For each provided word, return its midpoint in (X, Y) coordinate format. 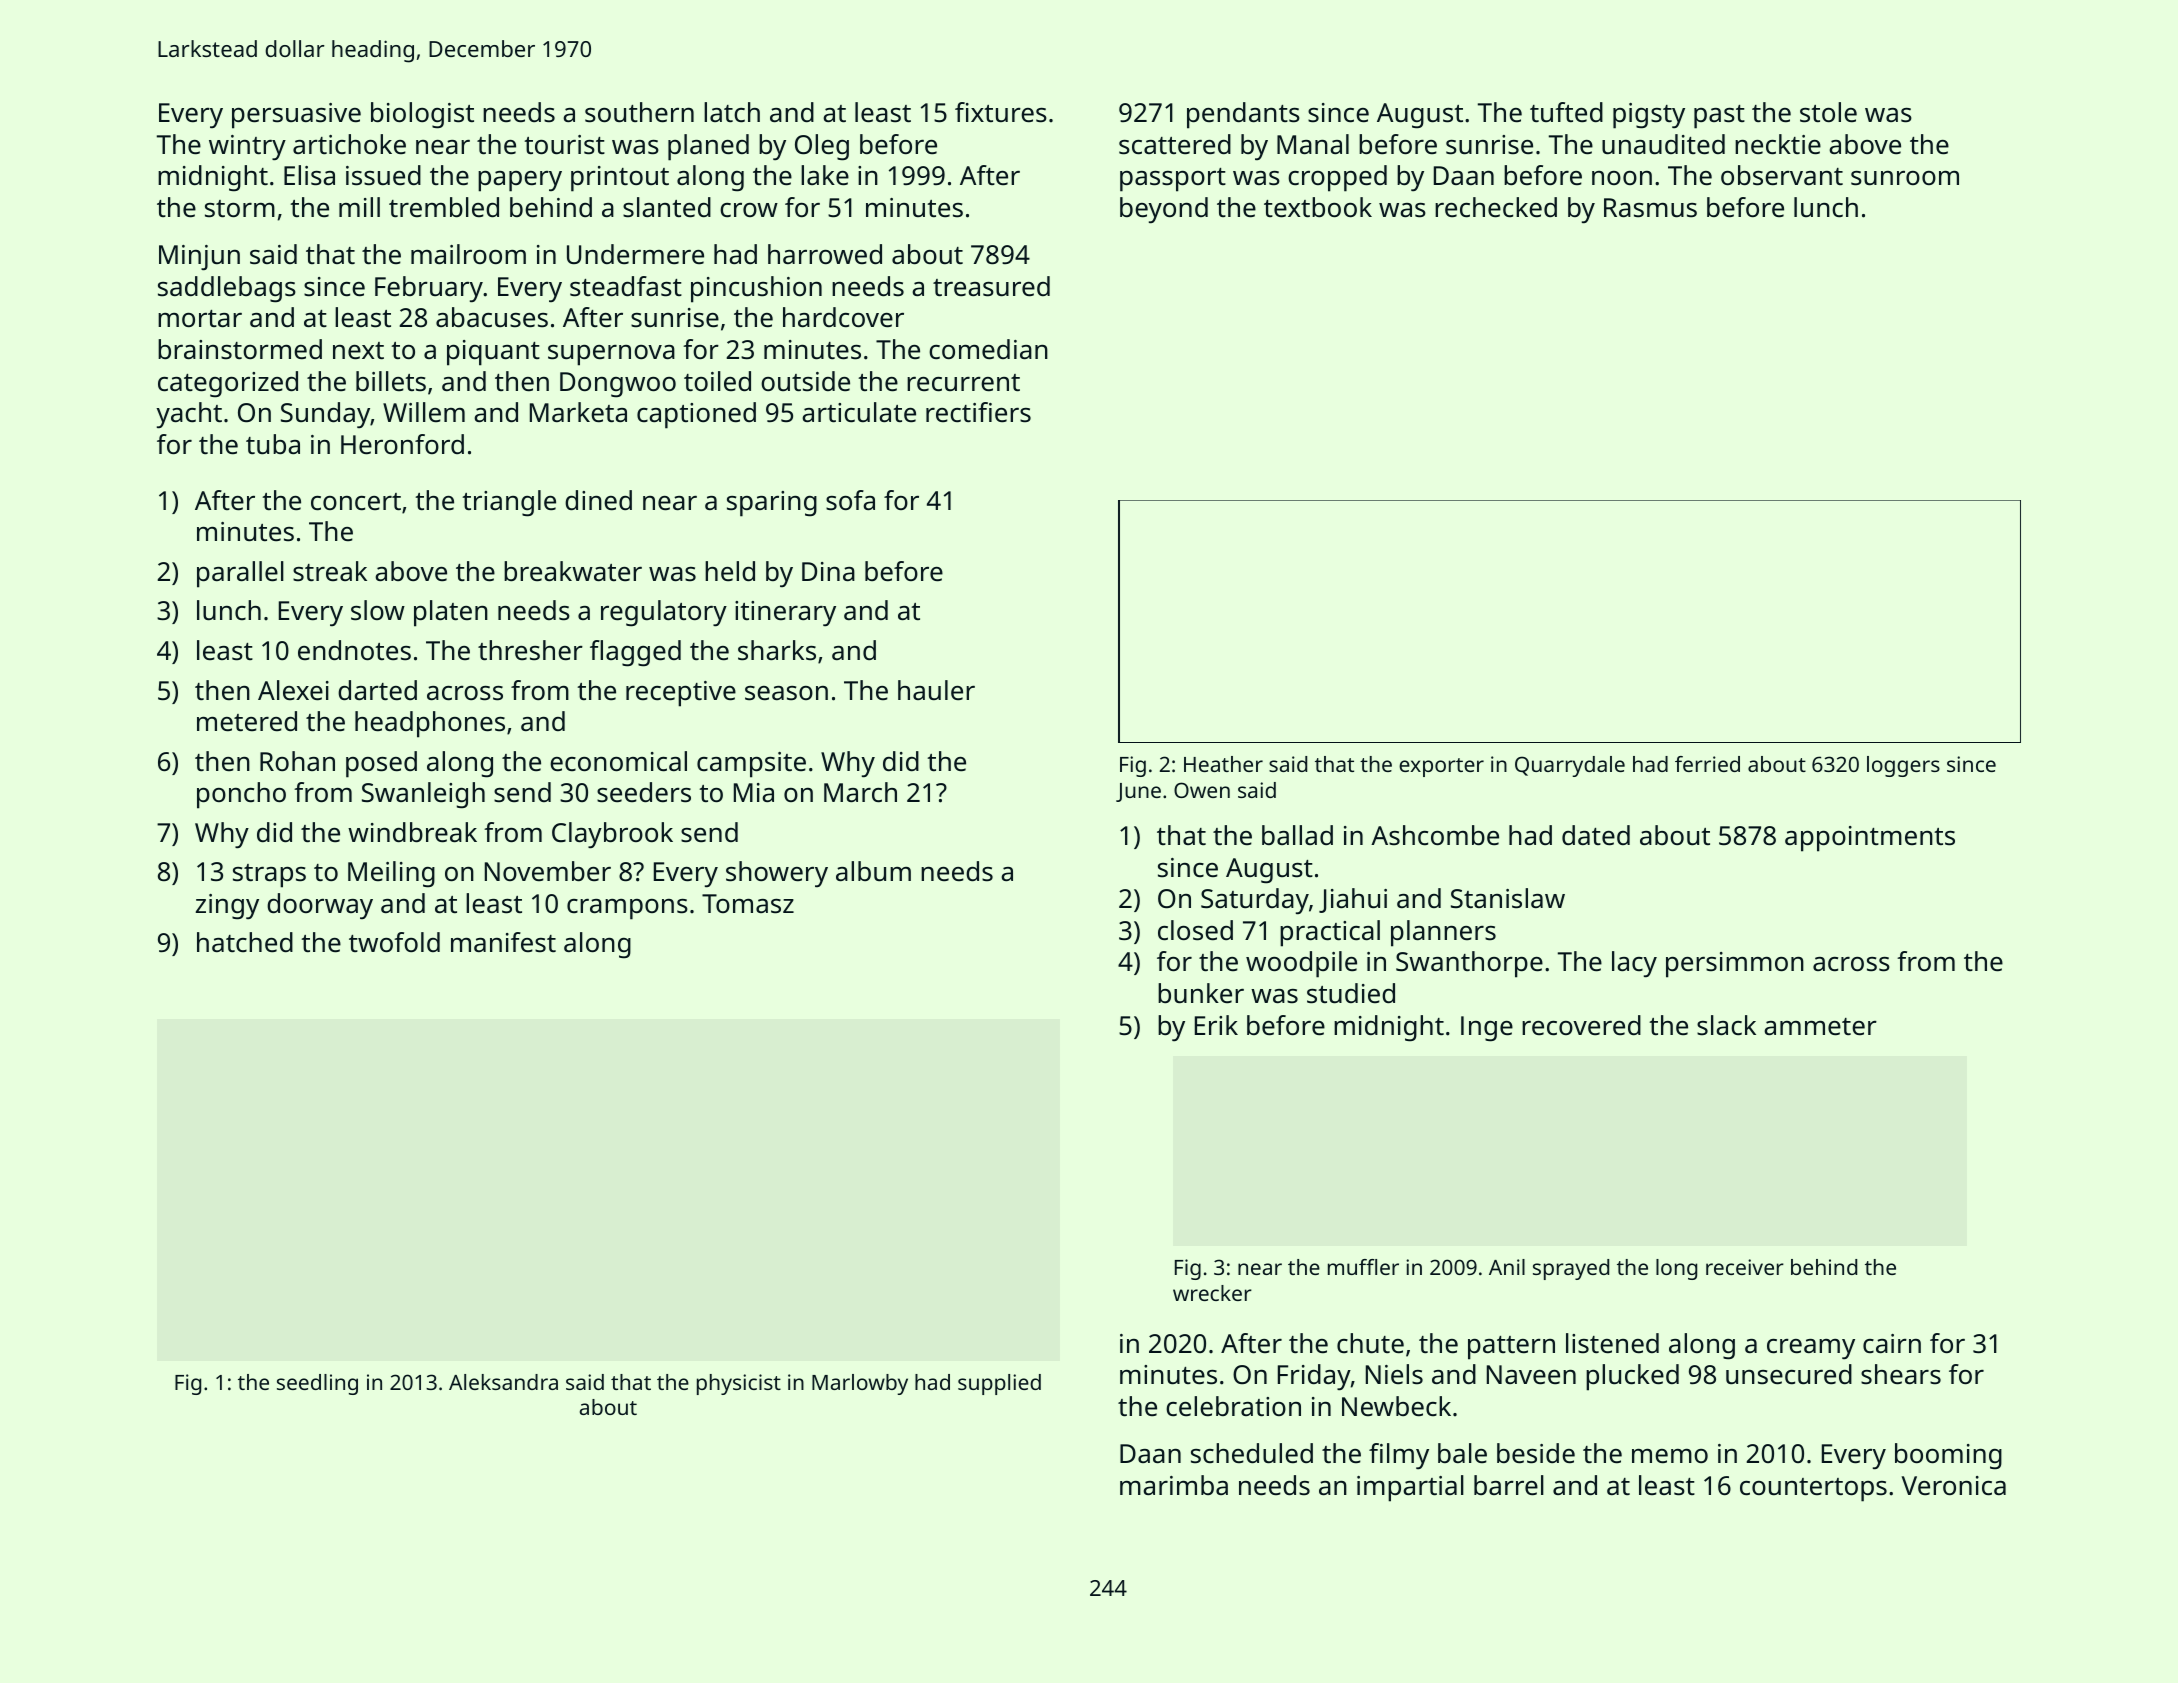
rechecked (1496, 207)
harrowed (825, 254)
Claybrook (612, 835)
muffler (1363, 1267)
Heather (1223, 764)
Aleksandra (503, 1382)
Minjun (199, 257)
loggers (1903, 766)
